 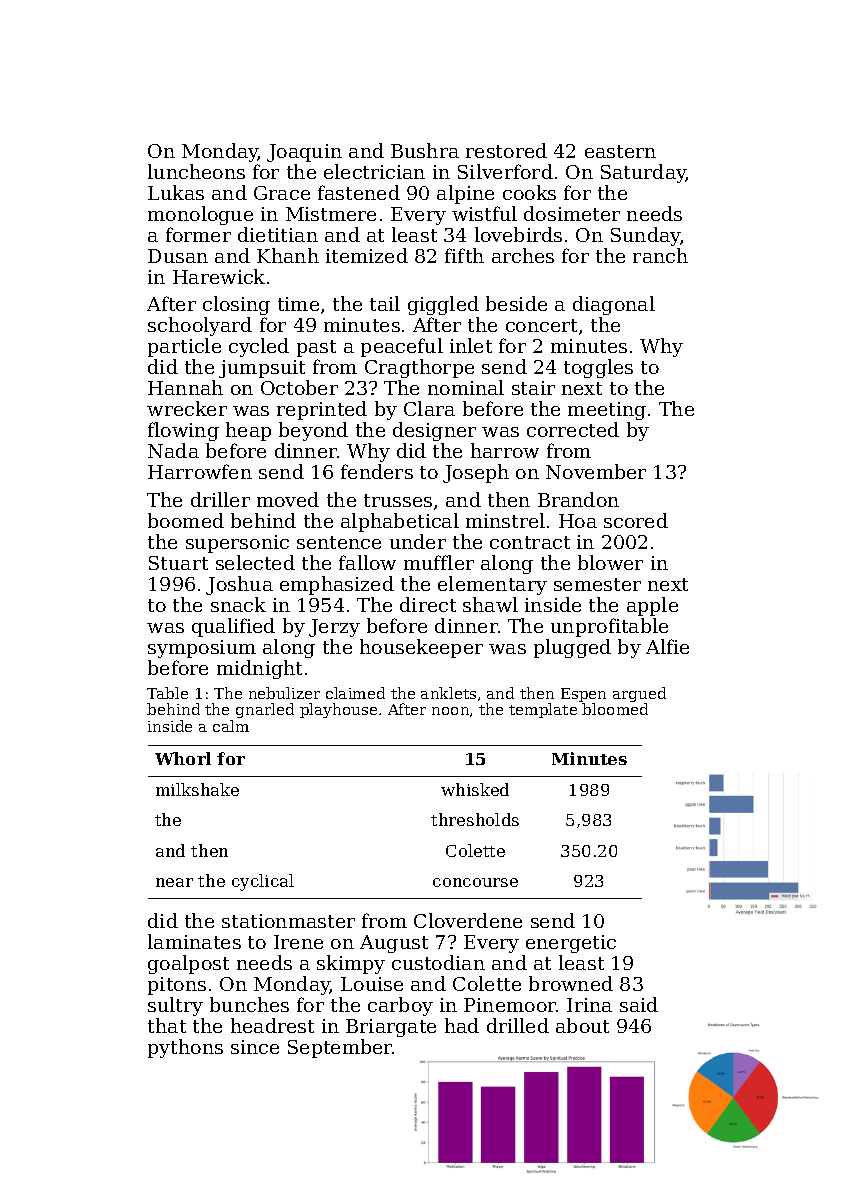 What do you see at coordinates (255, 1047) in the document?
I see `since` at bounding box center [255, 1047].
